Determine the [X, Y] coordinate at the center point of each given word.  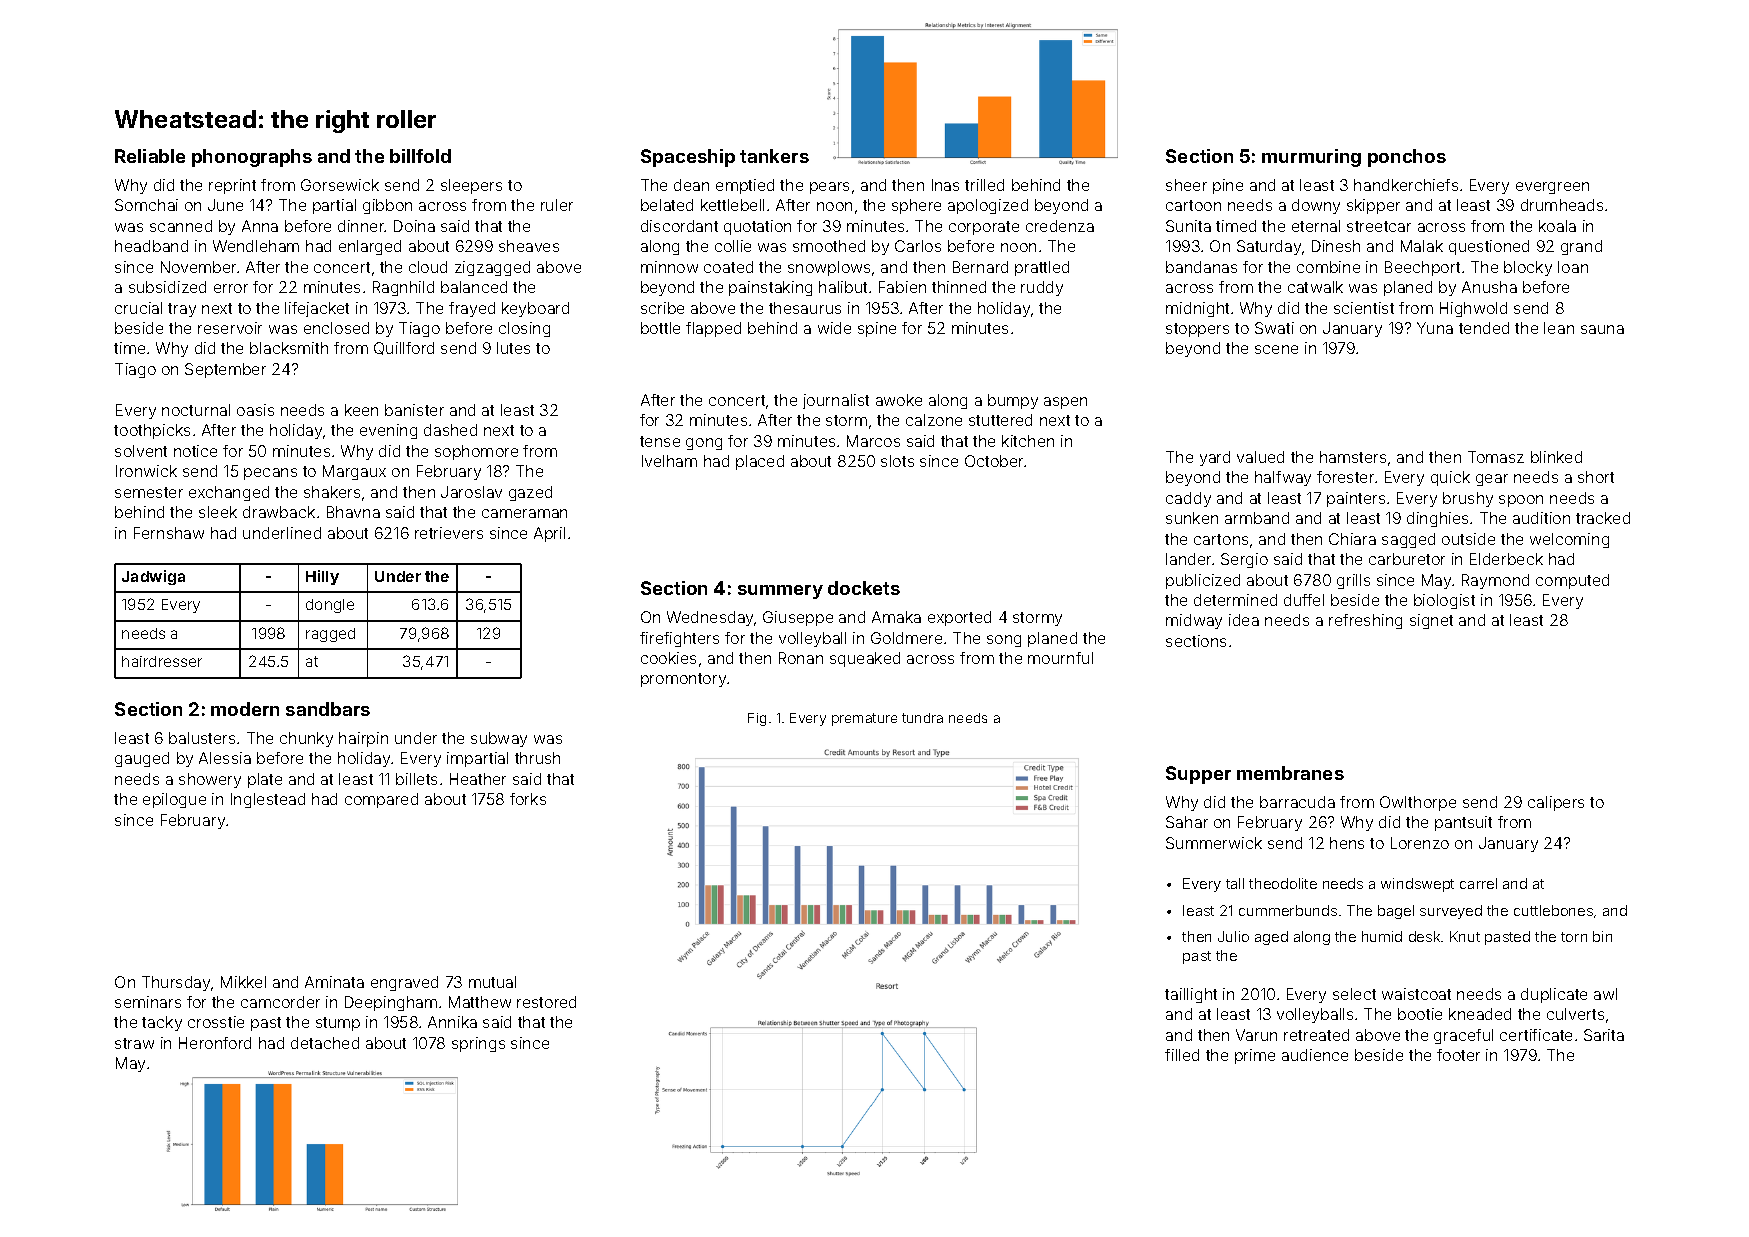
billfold [420, 156]
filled [1182, 1055]
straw [134, 1043]
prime [1255, 1056]
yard [1215, 458]
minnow [669, 267]
